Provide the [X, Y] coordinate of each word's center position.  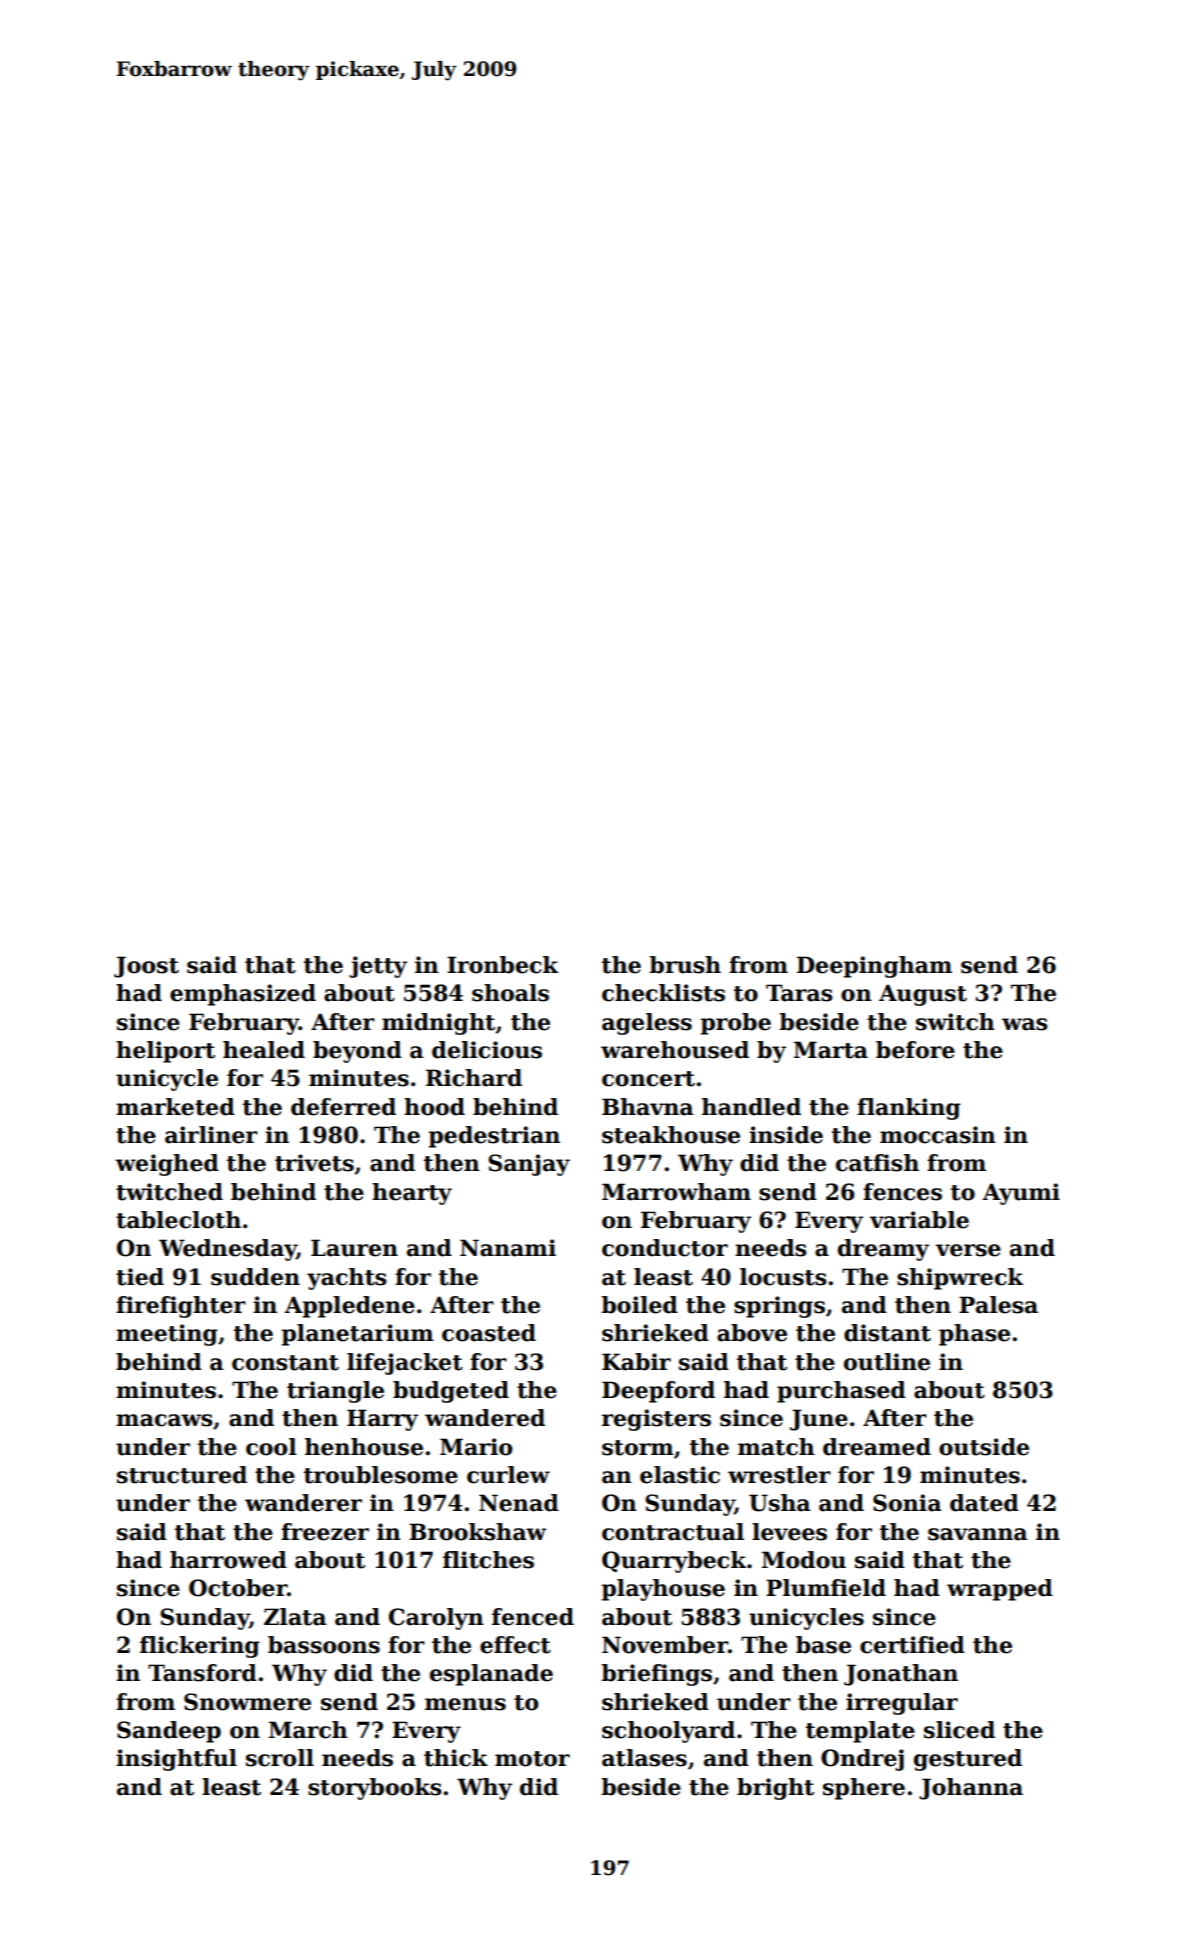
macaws [164, 1420]
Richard [474, 1078]
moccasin [938, 1135]
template [860, 1732]
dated [984, 1503]
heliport [165, 1052]
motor [532, 1759]
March [308, 1730]
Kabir [636, 1362]
